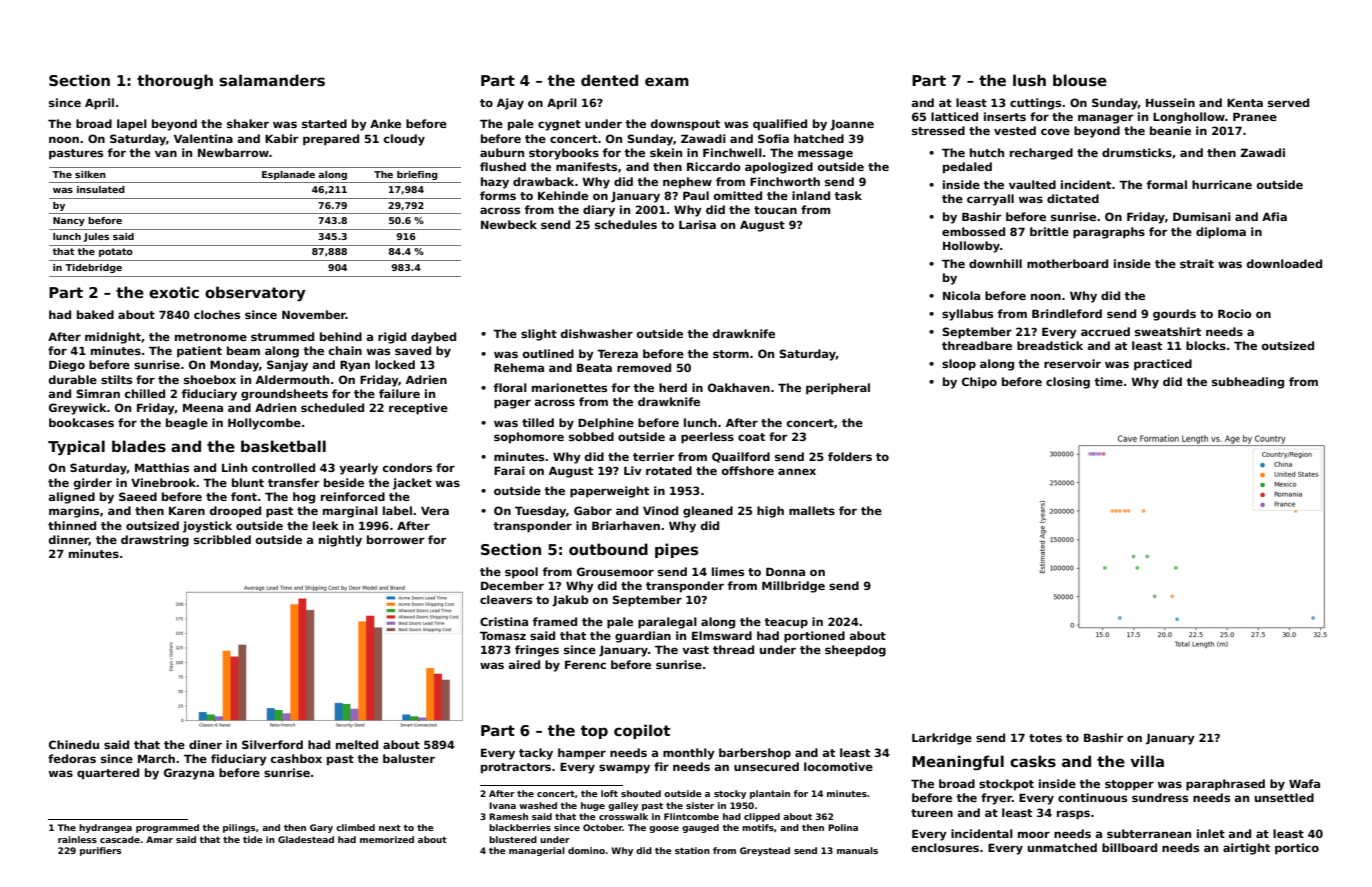 Image resolution: width=1372 pixels, height=887 pixels. What do you see at coordinates (390, 828) in the document?
I see `next` at bounding box center [390, 828].
